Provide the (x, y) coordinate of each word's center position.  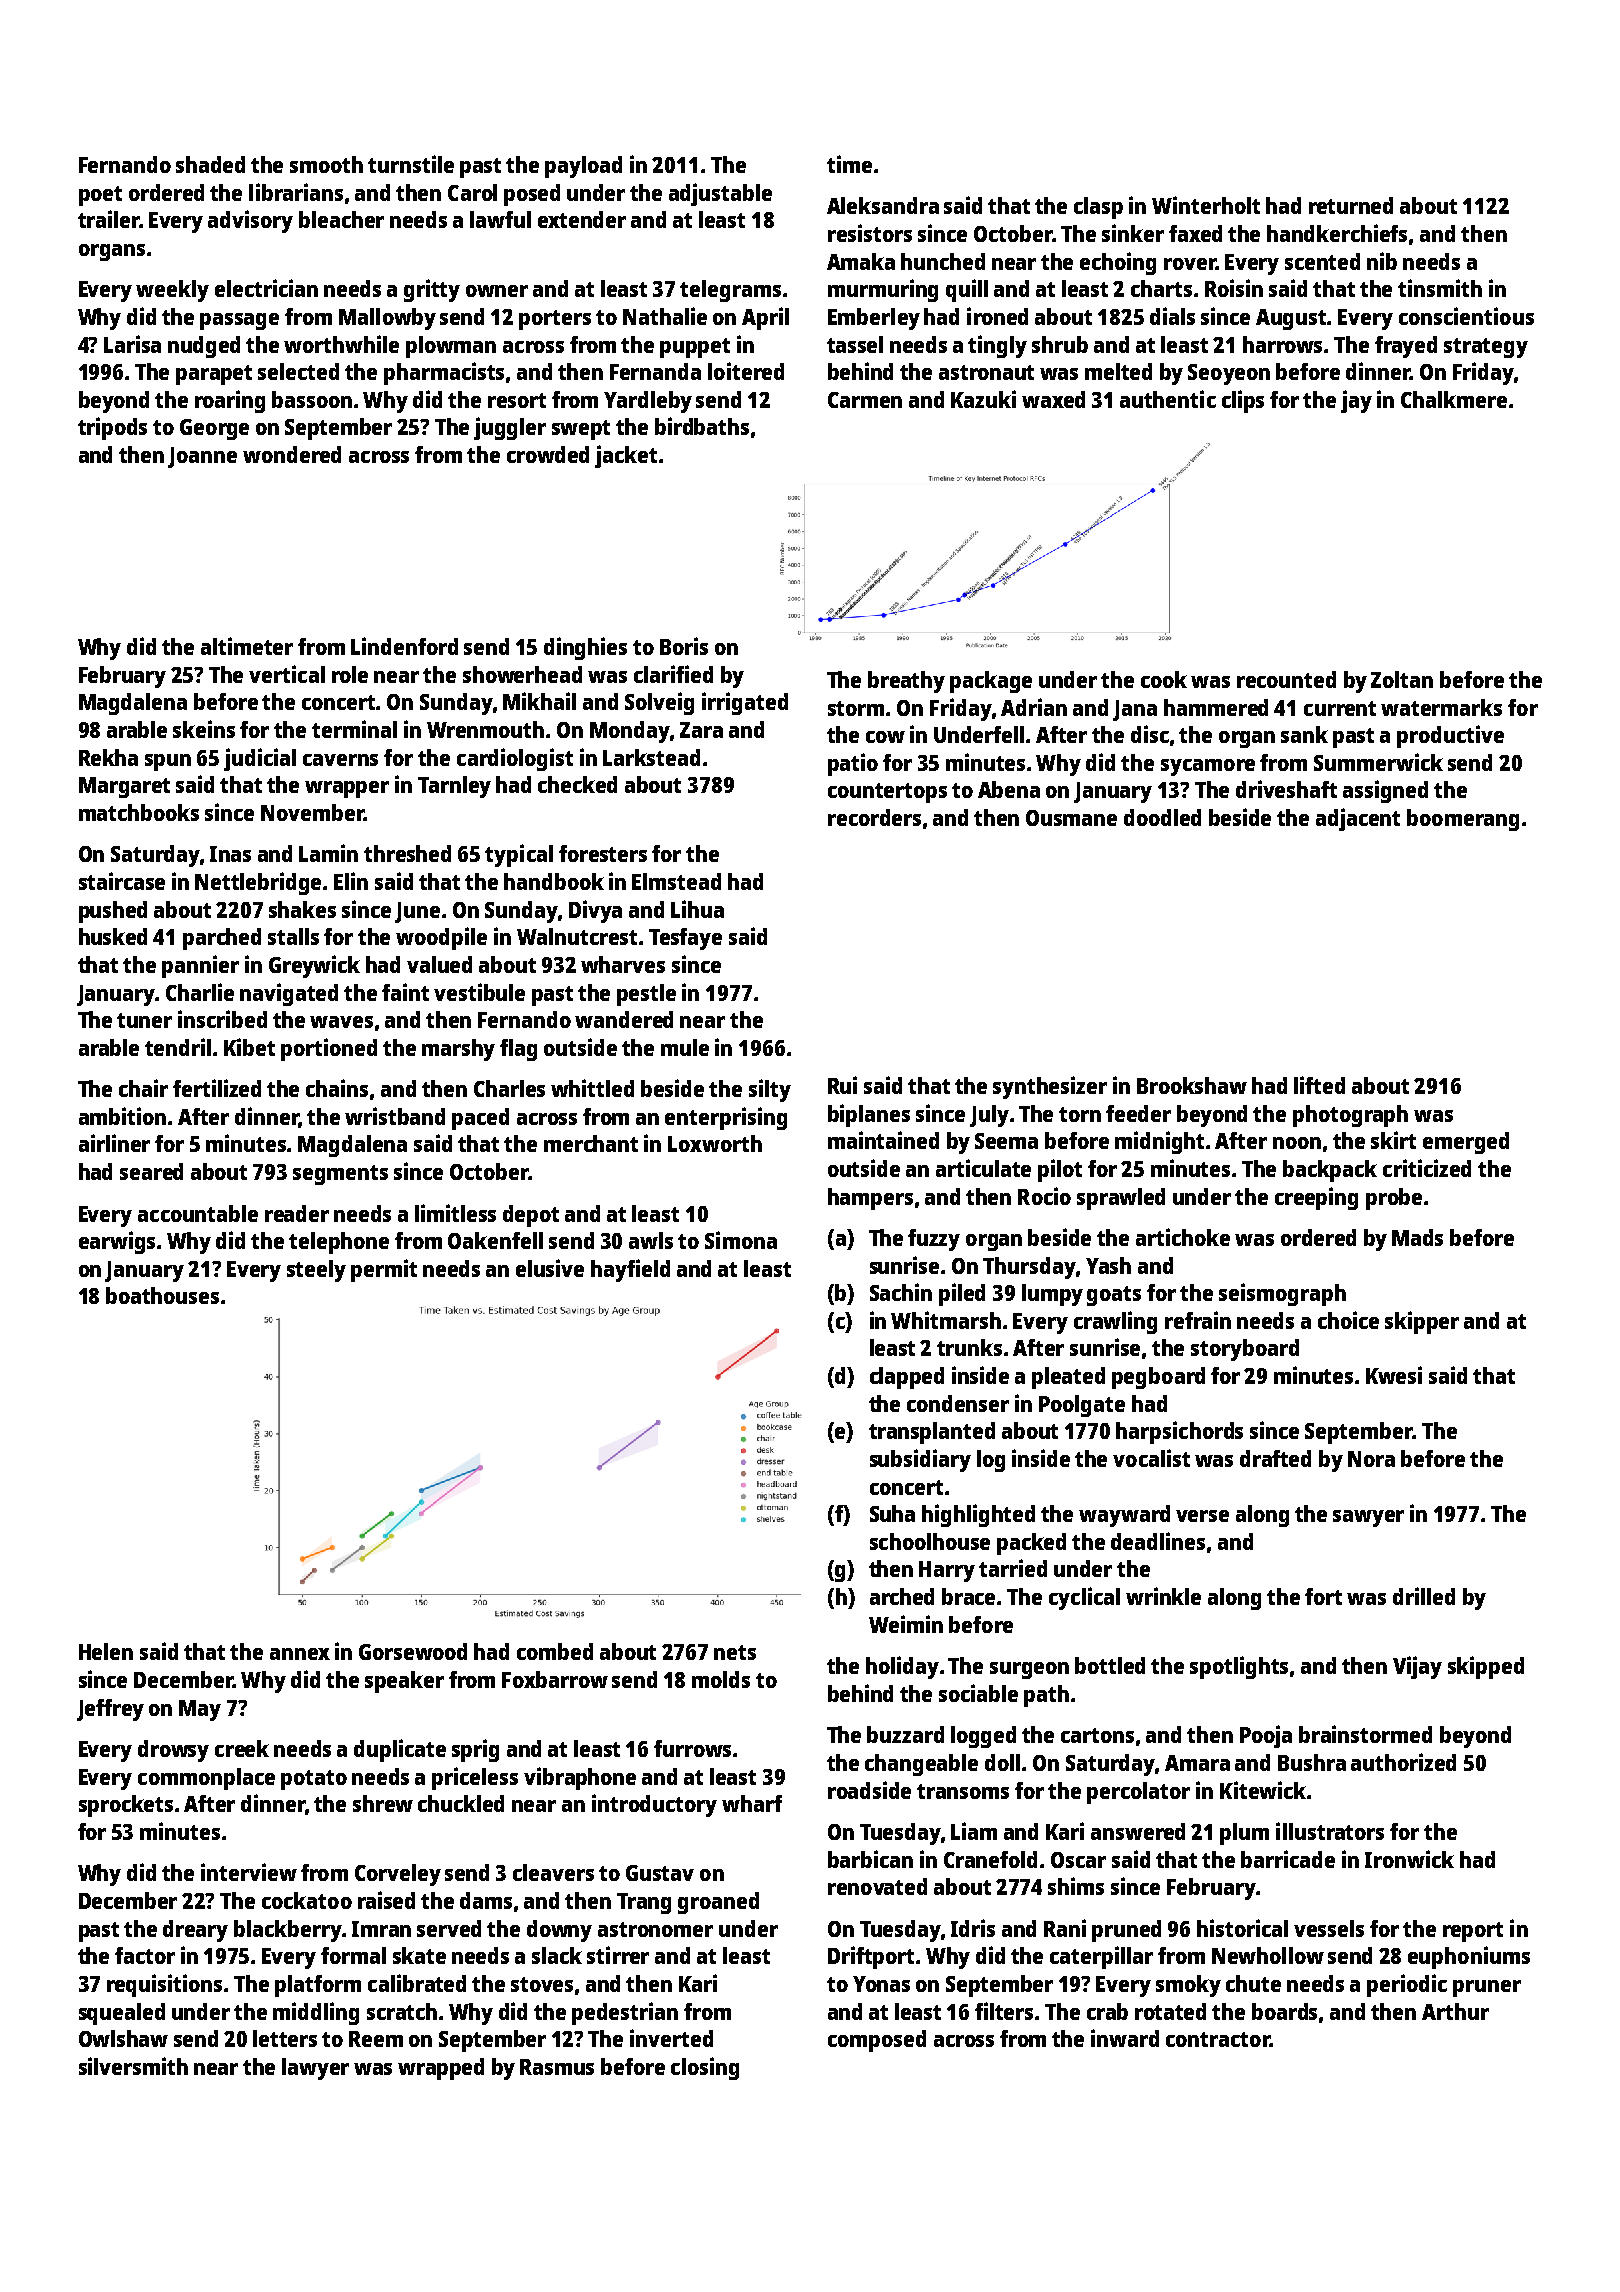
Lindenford (404, 646)
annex (300, 1654)
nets (735, 1652)
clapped (907, 1378)
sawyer (1368, 1518)
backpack (1330, 1171)
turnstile (411, 164)
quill (967, 290)
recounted (1286, 679)
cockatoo (307, 1900)
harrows (1282, 344)
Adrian (1034, 707)
